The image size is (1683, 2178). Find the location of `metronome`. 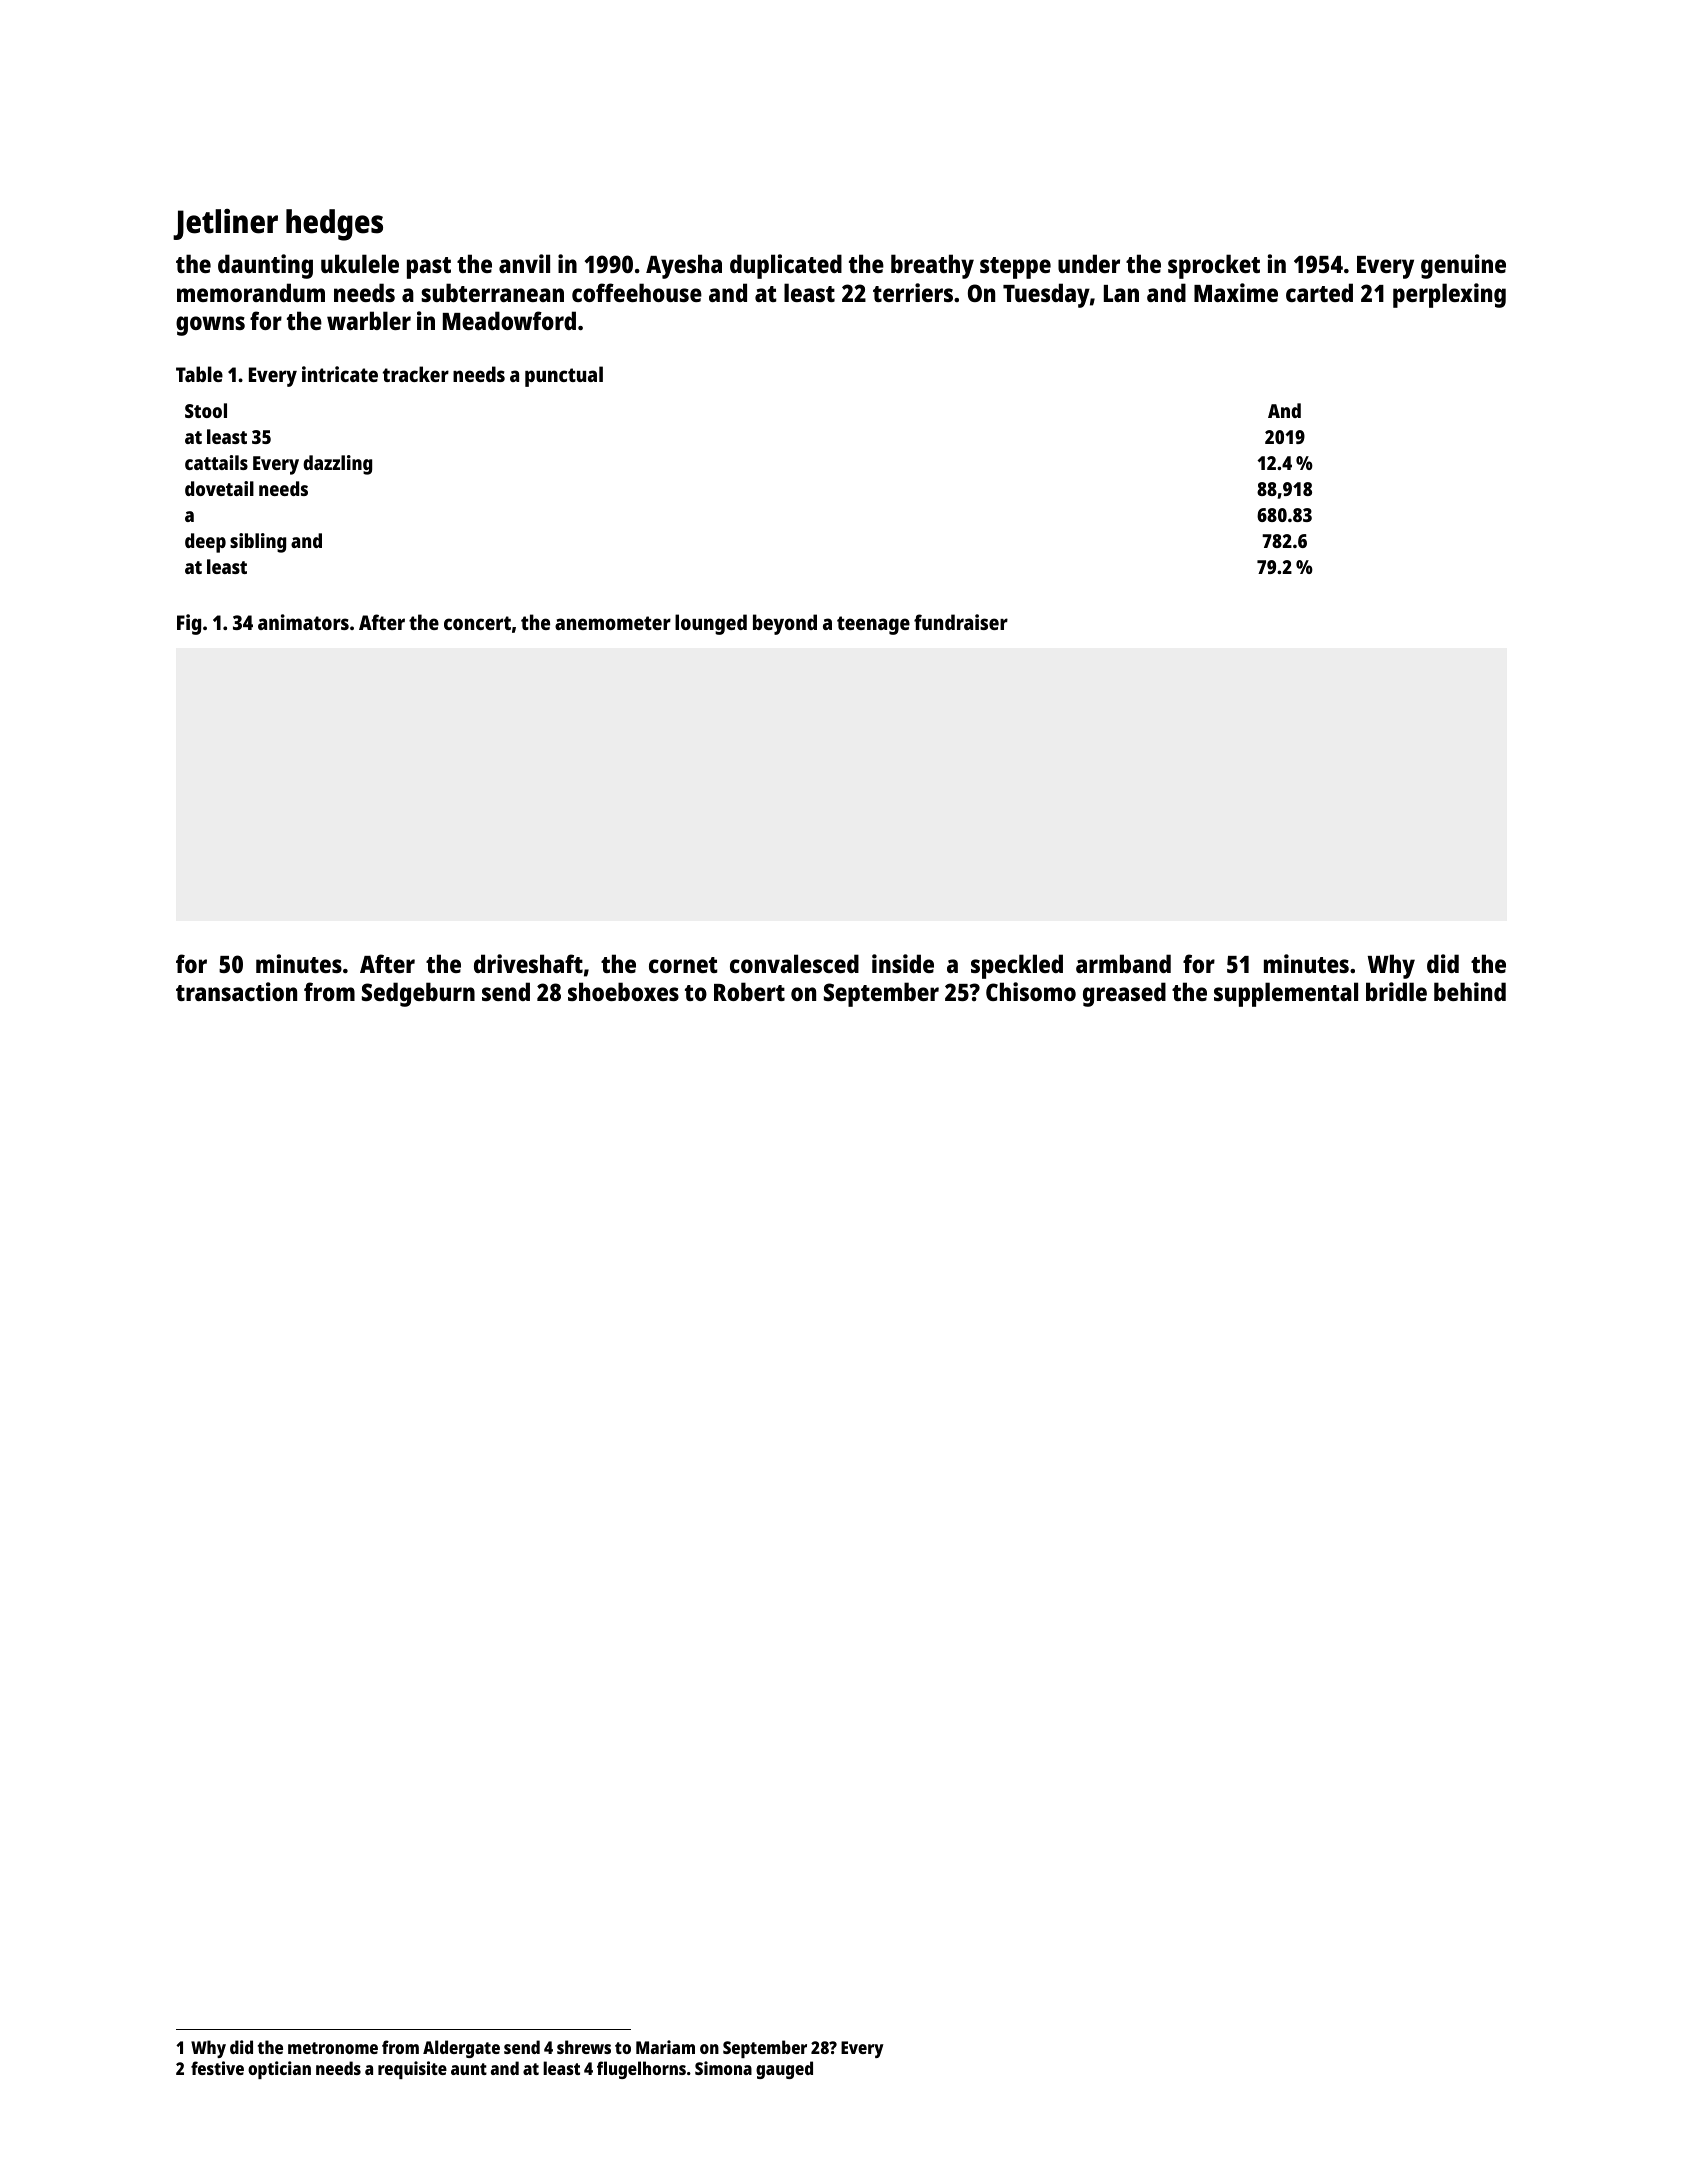

metronome is located at coordinates (333, 2048).
